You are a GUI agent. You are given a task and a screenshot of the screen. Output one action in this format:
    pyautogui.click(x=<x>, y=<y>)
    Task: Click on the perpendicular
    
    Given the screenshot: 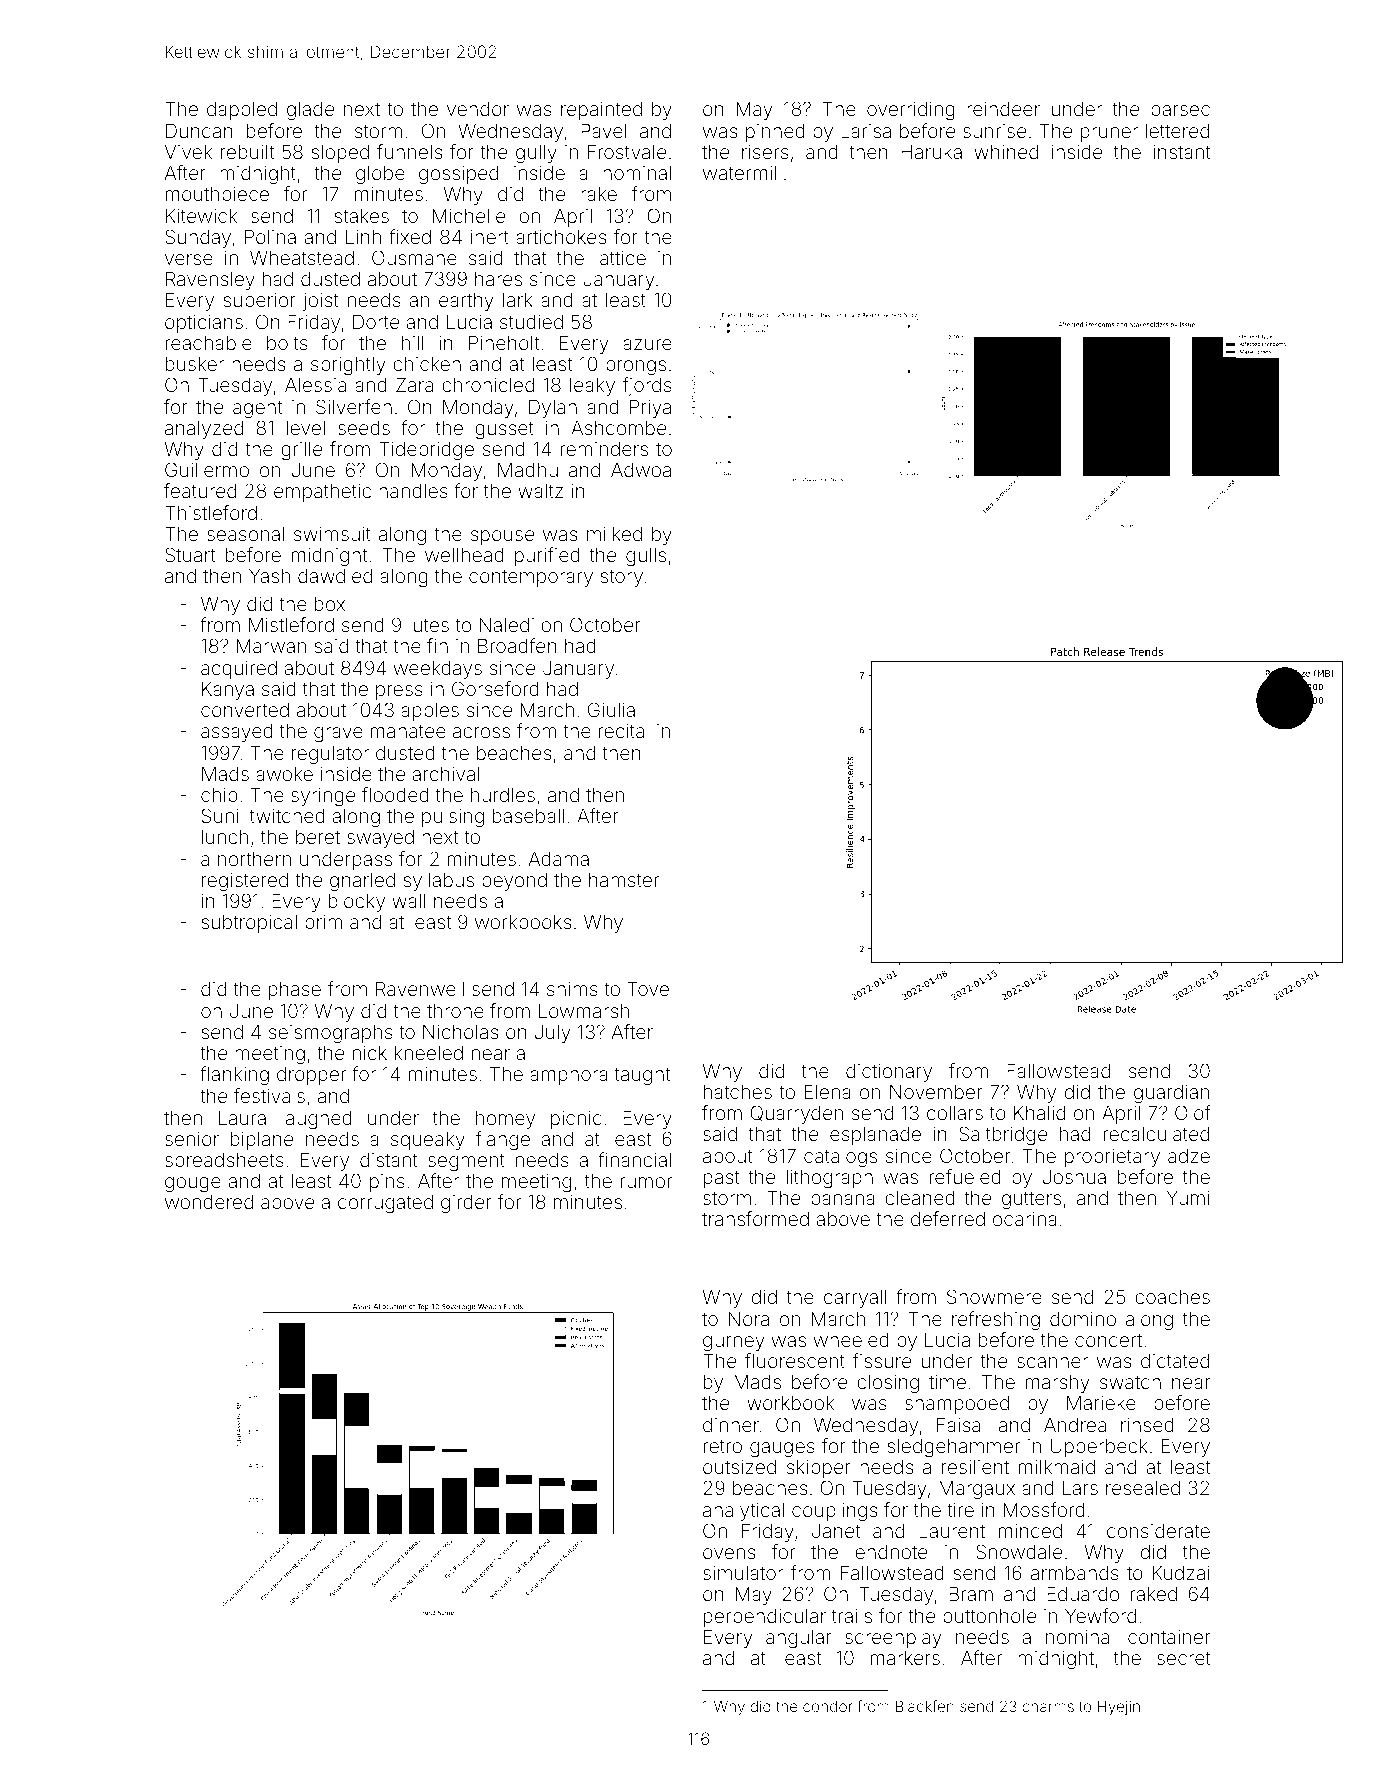 What is the action you would take?
    pyautogui.click(x=765, y=1618)
